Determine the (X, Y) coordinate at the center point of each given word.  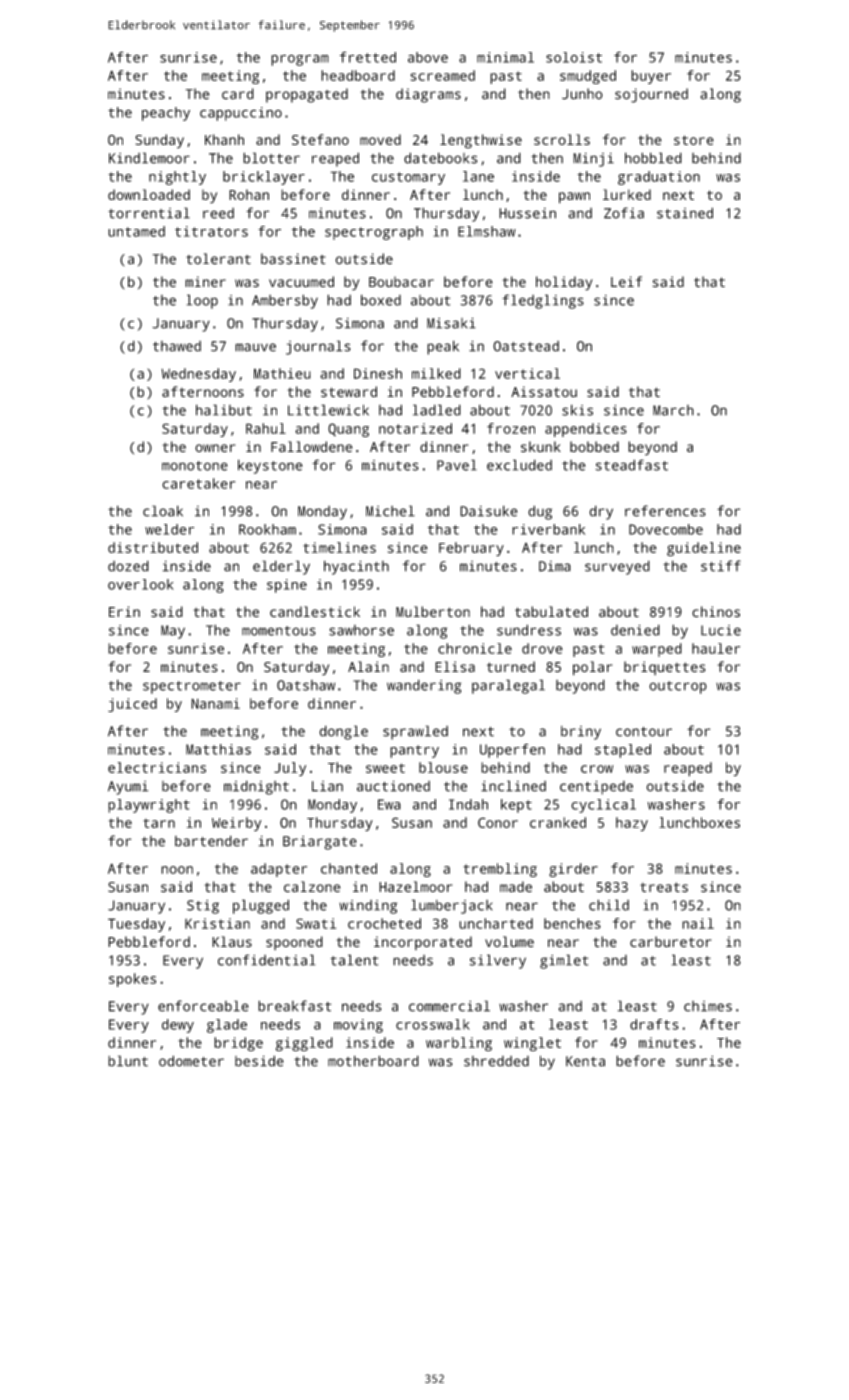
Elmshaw (487, 231)
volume (509, 941)
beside (259, 1061)
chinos (716, 612)
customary (408, 178)
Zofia (624, 213)
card (238, 94)
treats (664, 887)
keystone (270, 466)
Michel (390, 511)
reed (218, 213)
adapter (279, 870)
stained (685, 213)
